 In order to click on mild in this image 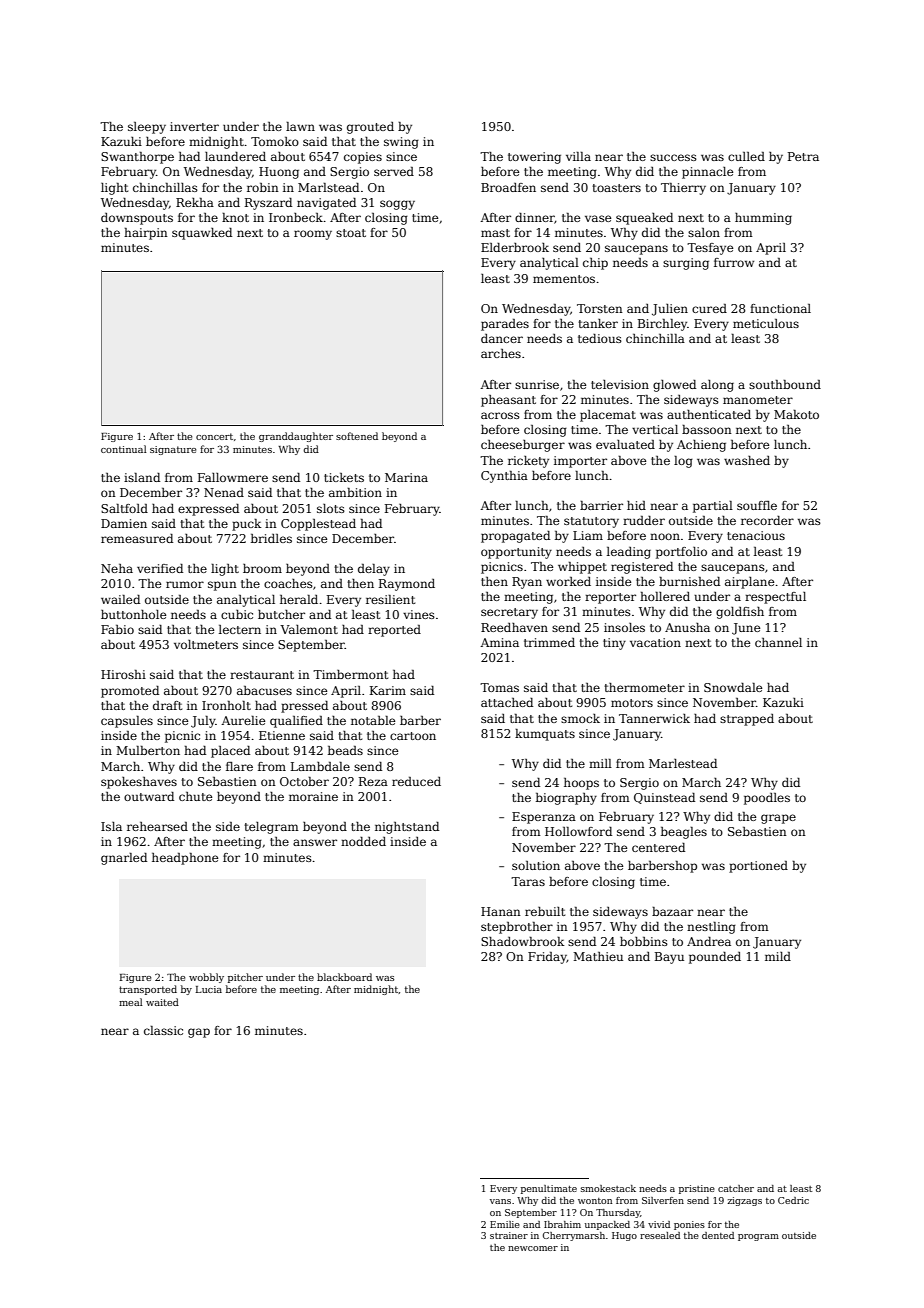, I will do `click(778, 956)`.
